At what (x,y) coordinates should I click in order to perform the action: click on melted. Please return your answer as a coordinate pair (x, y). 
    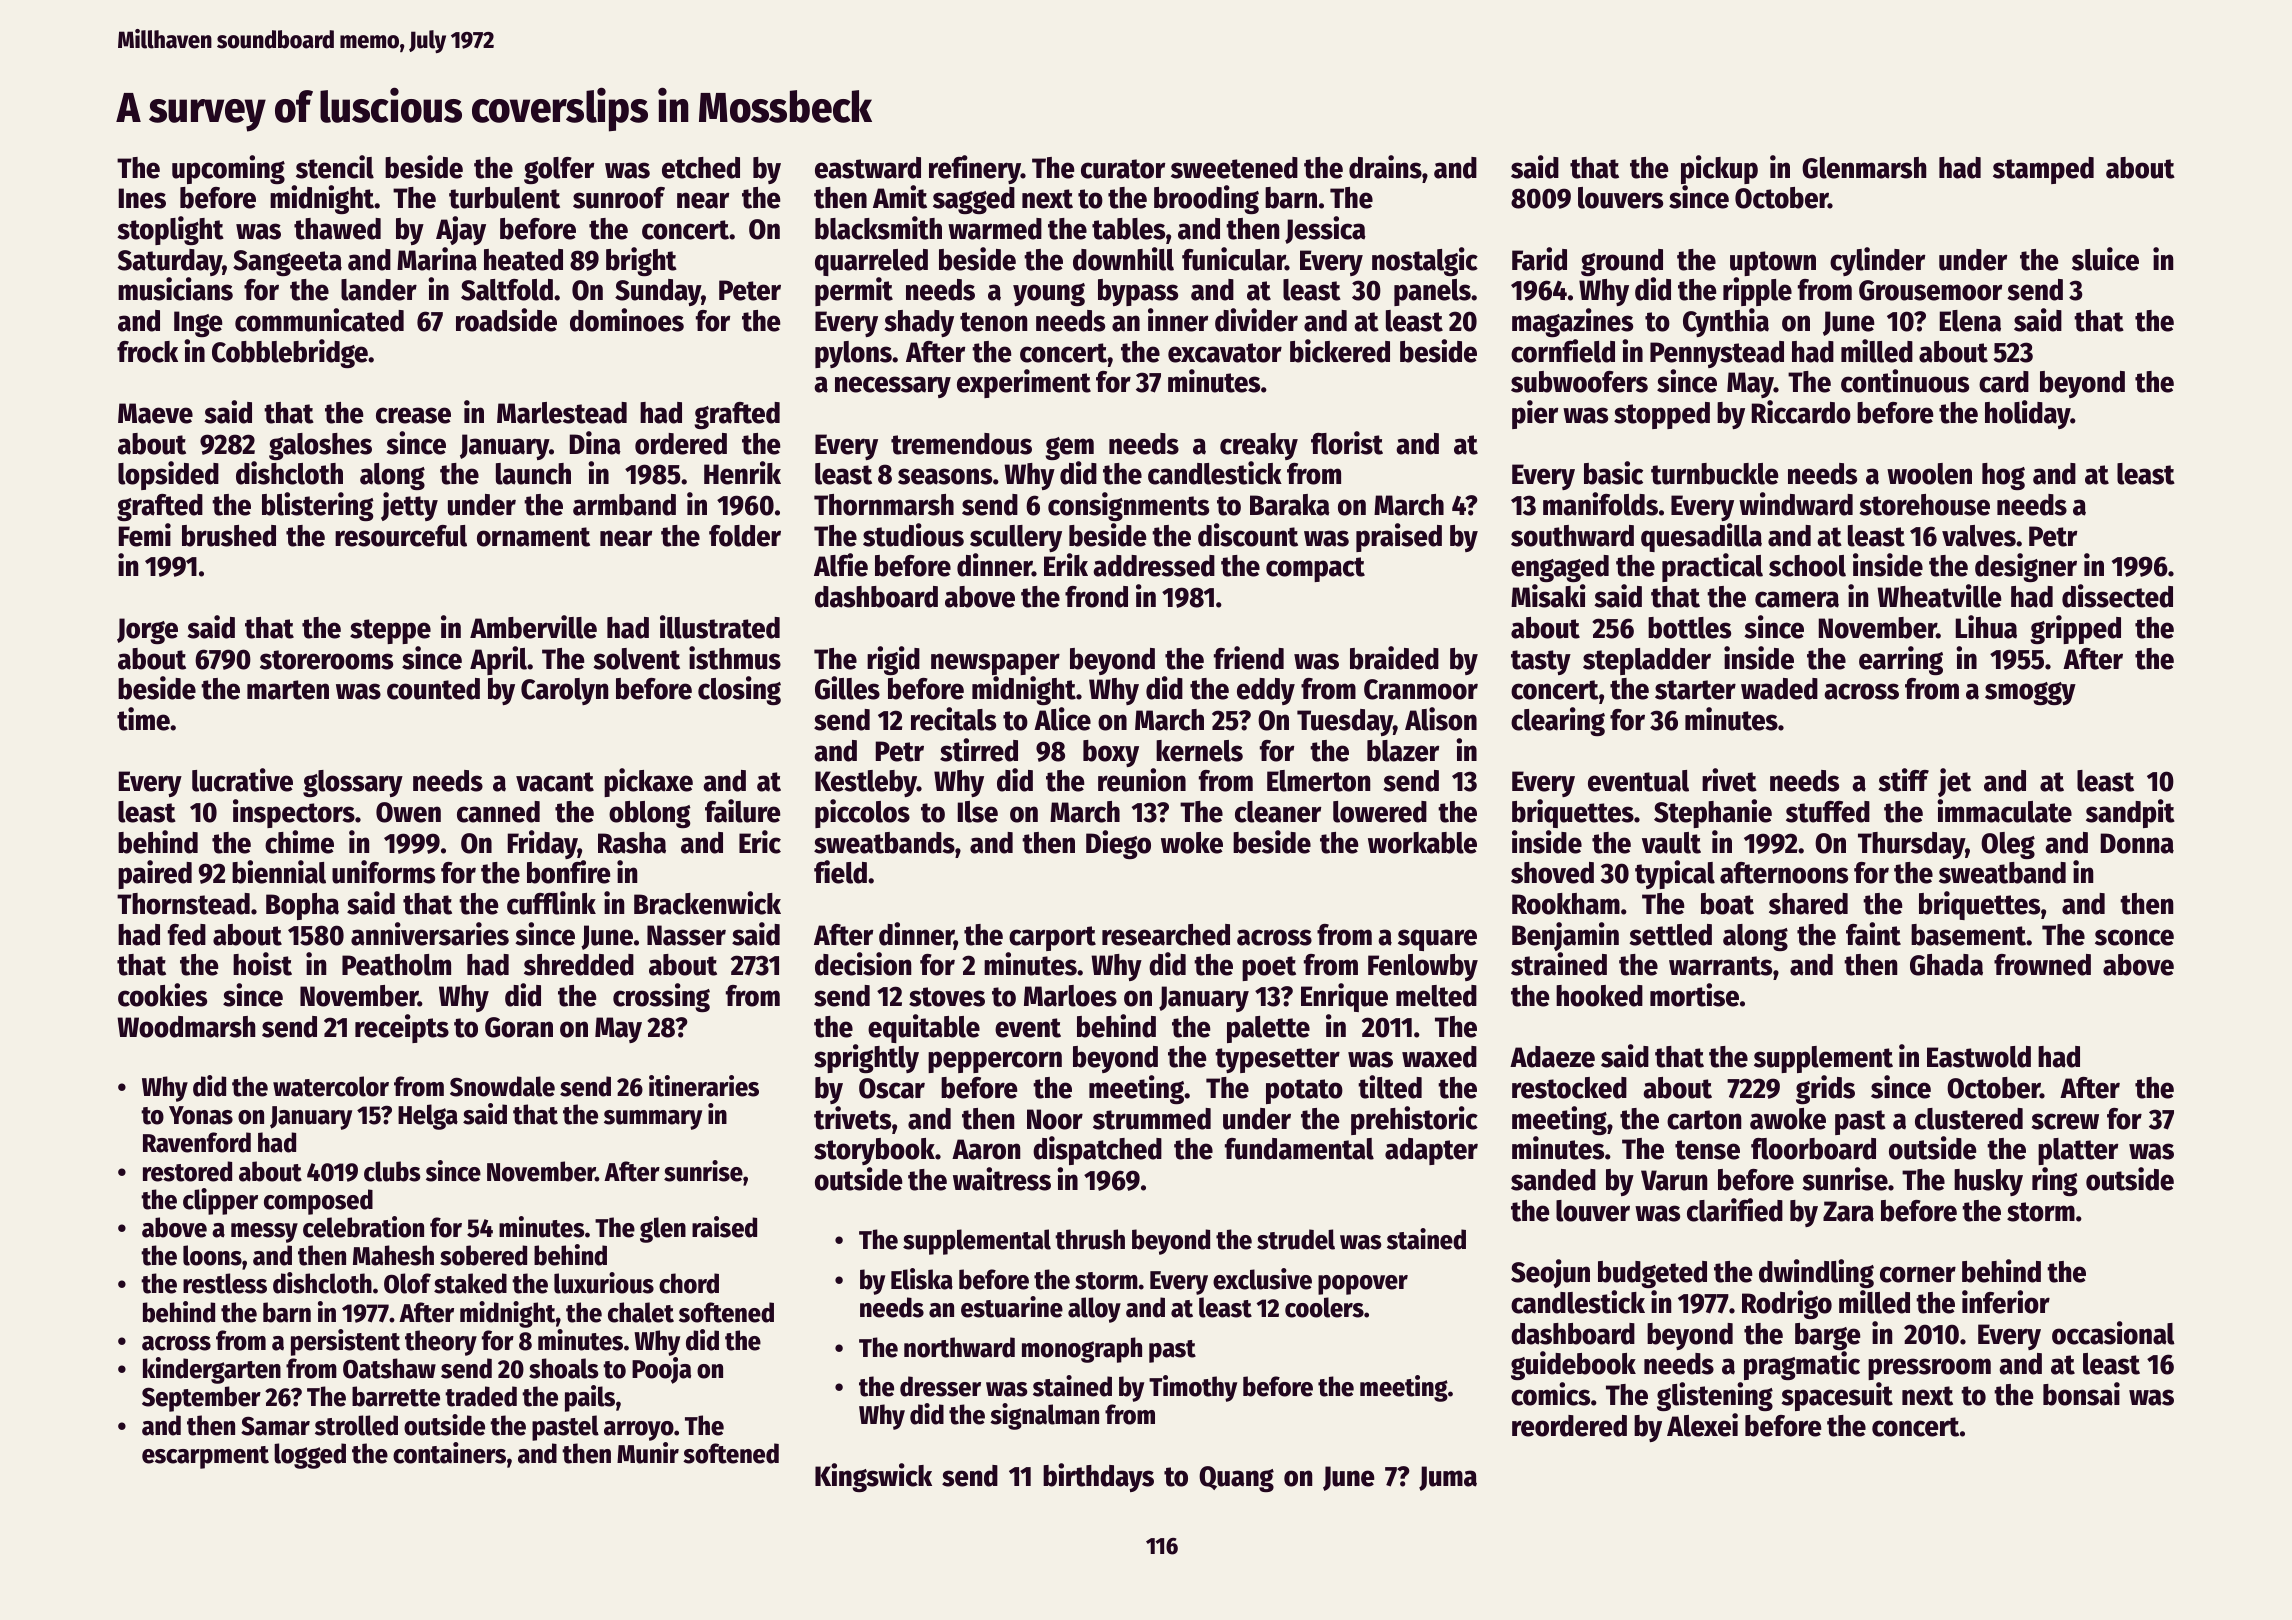
    Looking at the image, I should click on (1436, 996).
